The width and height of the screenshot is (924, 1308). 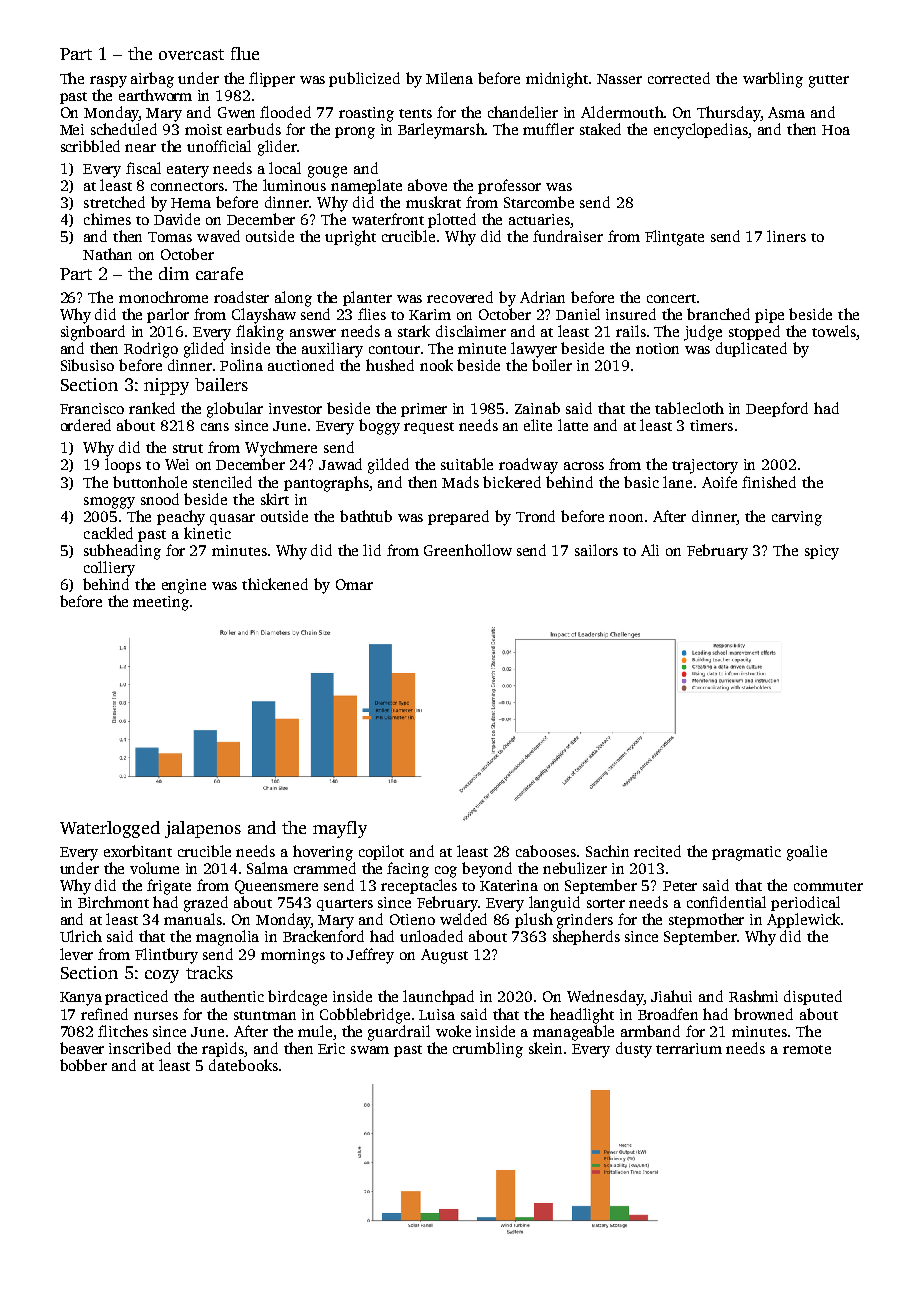 I want to click on bobber, so click(x=83, y=1065).
